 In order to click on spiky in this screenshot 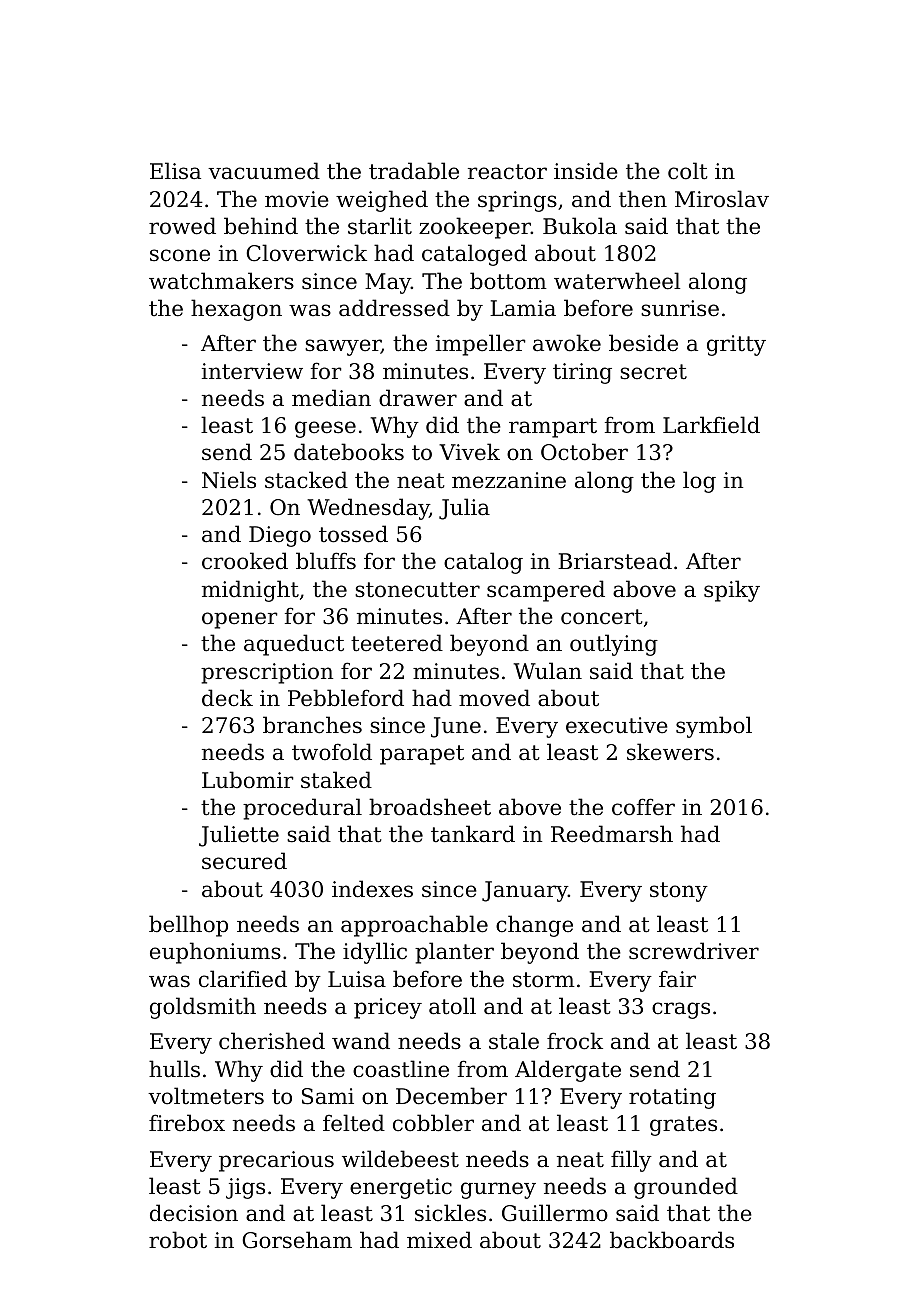, I will do `click(732, 591)`.
